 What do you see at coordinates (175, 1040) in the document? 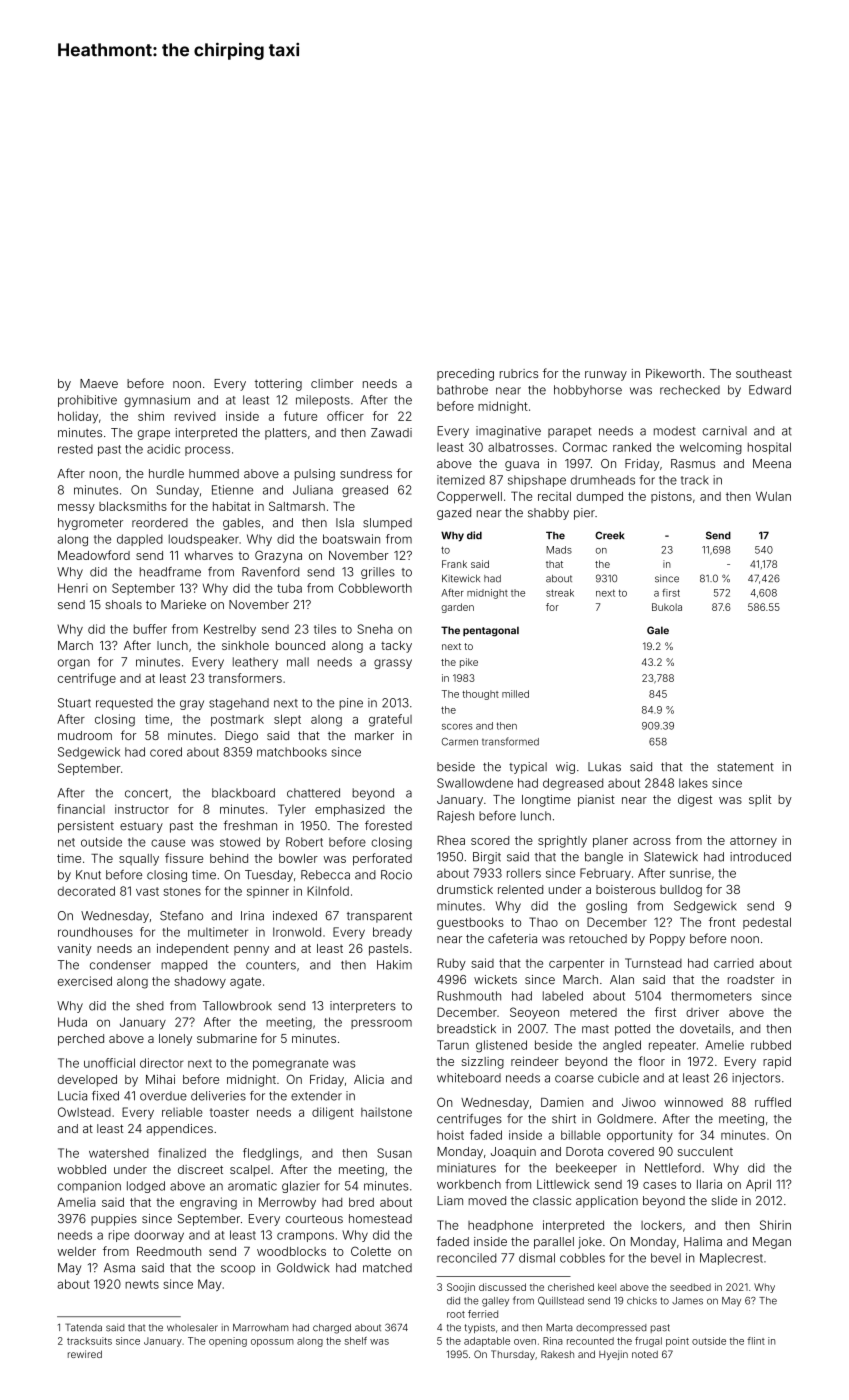
I see `lonely` at bounding box center [175, 1040].
